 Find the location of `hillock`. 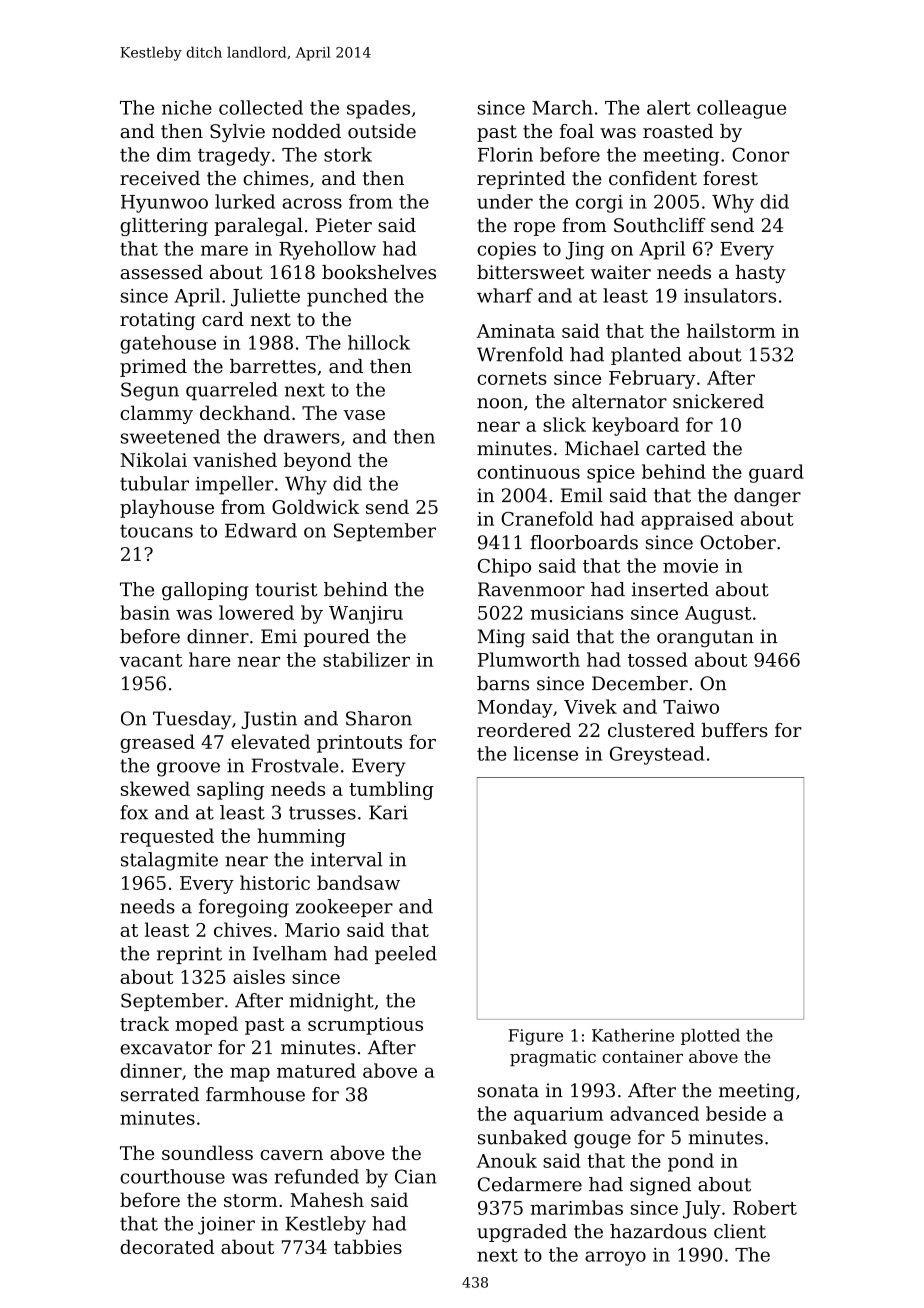

hillock is located at coordinates (379, 342).
